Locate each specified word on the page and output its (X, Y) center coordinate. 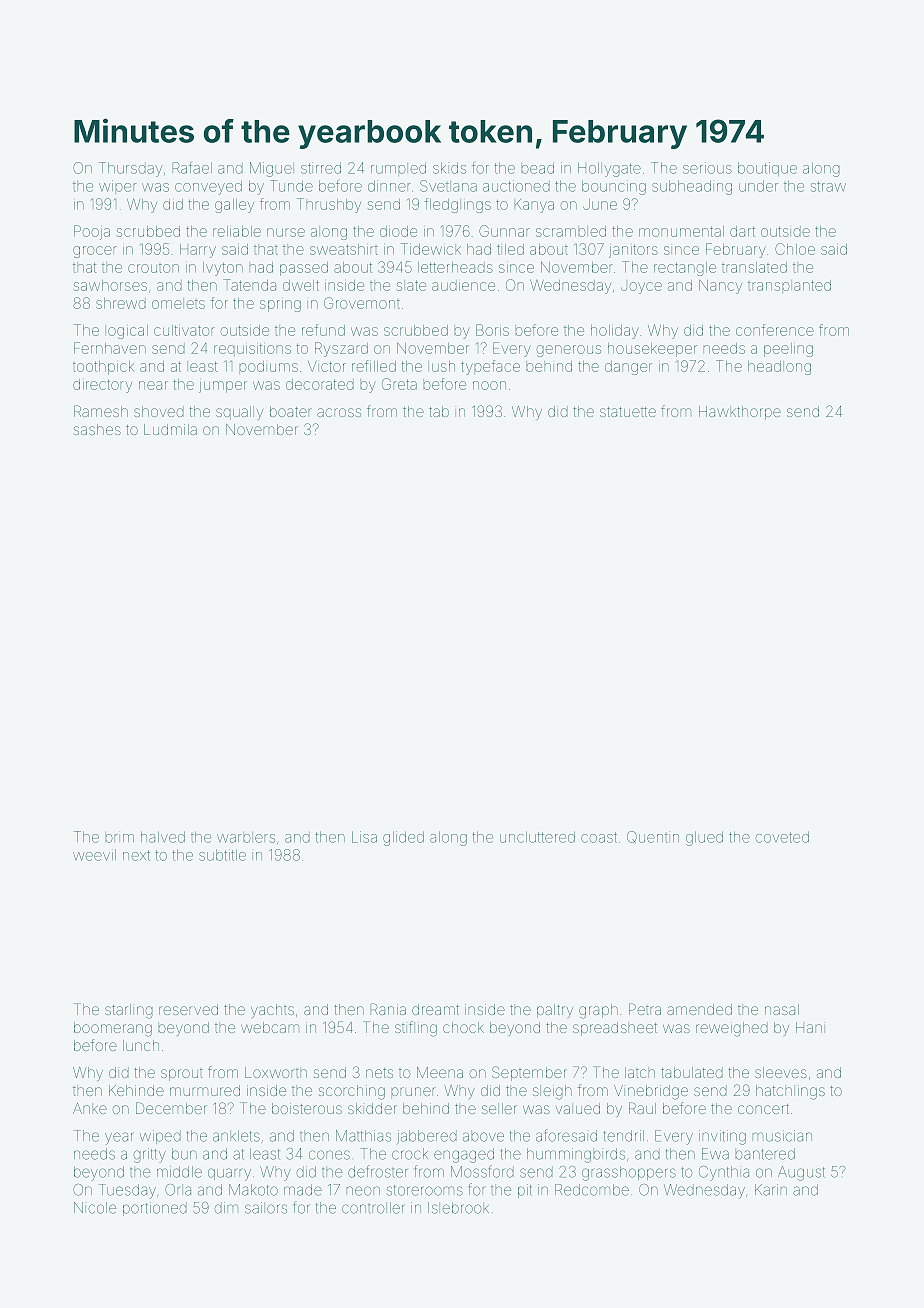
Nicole (95, 1208)
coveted (782, 837)
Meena (440, 1072)
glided (403, 838)
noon (489, 385)
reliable (237, 231)
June (600, 204)
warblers (246, 837)
